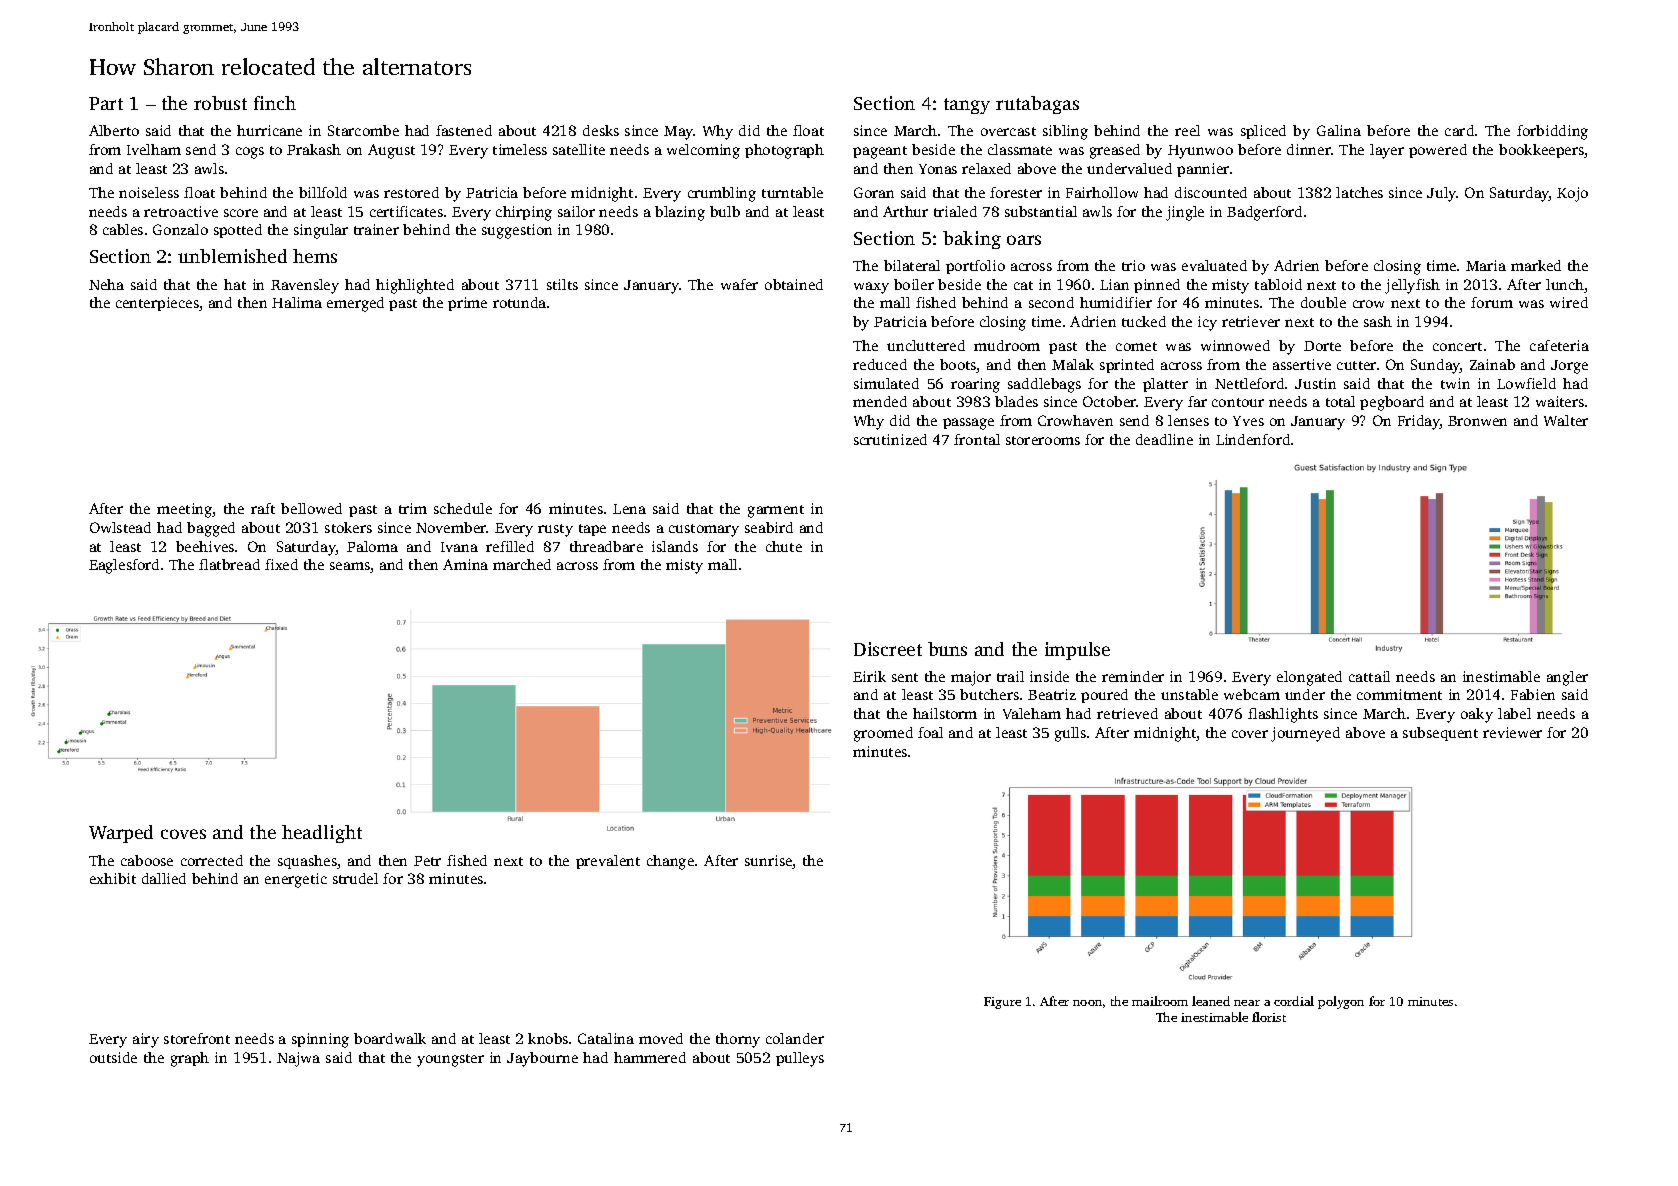 This screenshot has width=1678, height=1186. What do you see at coordinates (121, 834) in the screenshot?
I see `Warped` at bounding box center [121, 834].
